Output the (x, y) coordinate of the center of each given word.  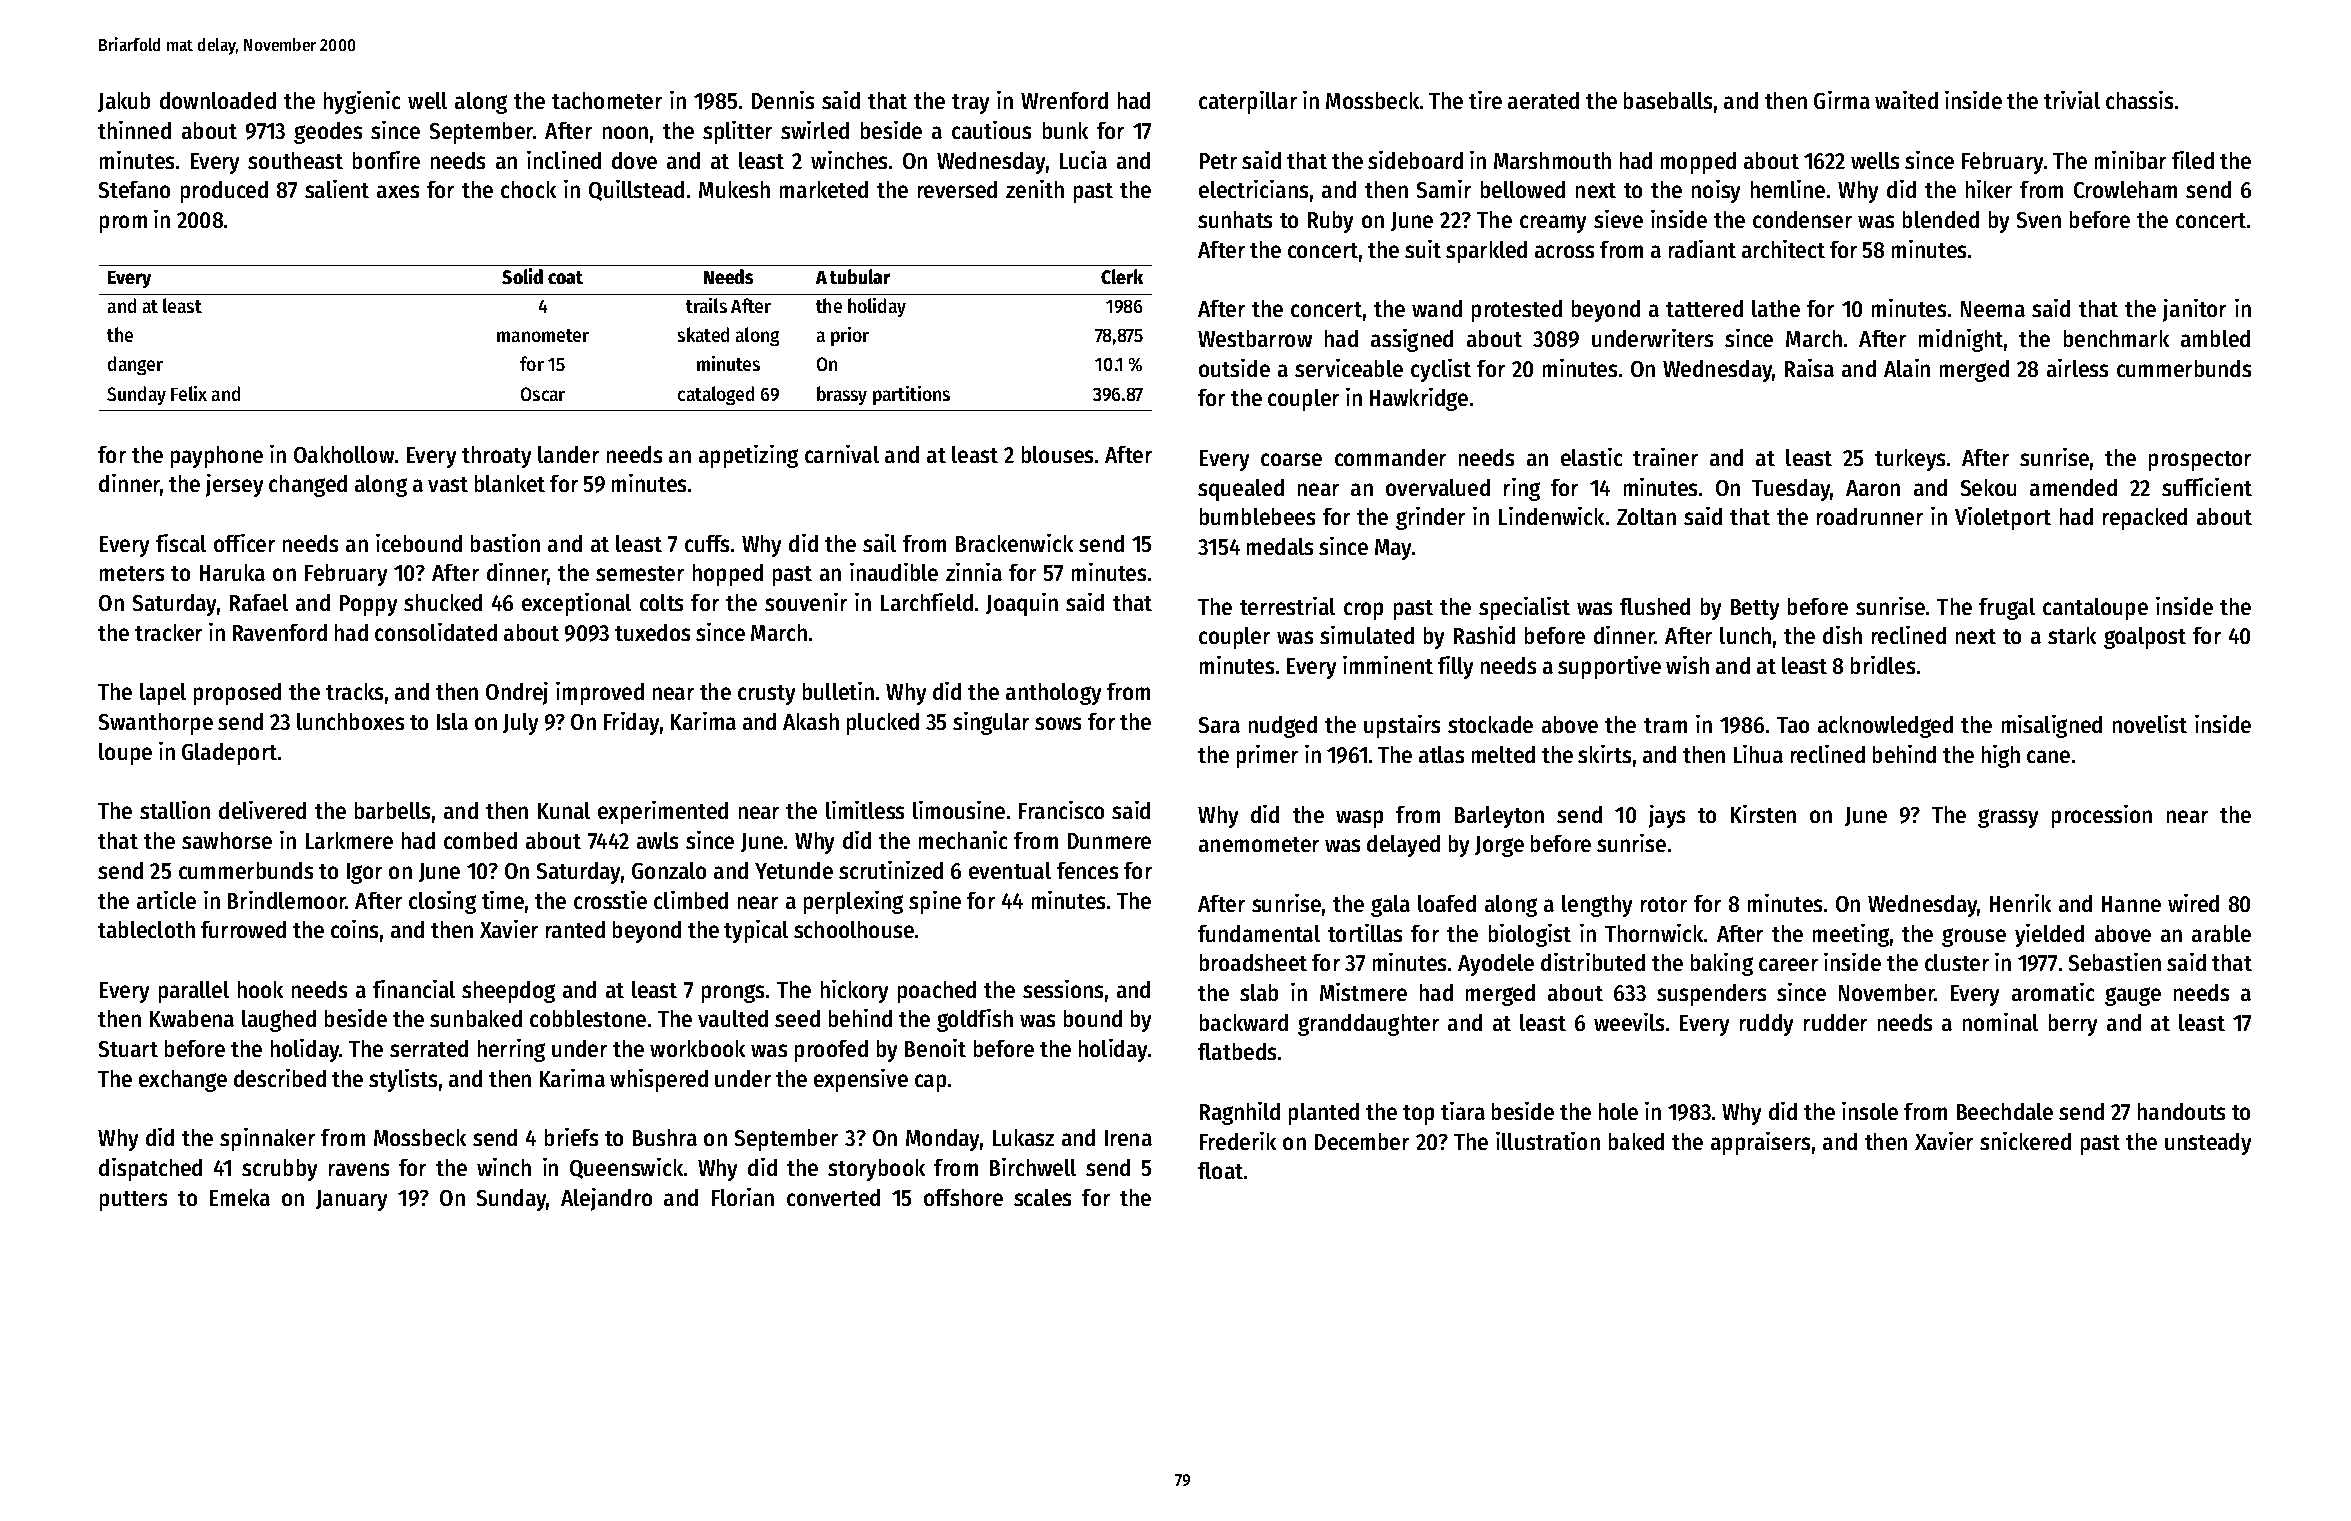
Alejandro (606, 1199)
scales (1042, 1197)
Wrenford (1064, 100)
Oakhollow (344, 454)
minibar (2130, 160)
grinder (1430, 518)
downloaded (218, 100)
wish (1687, 665)
